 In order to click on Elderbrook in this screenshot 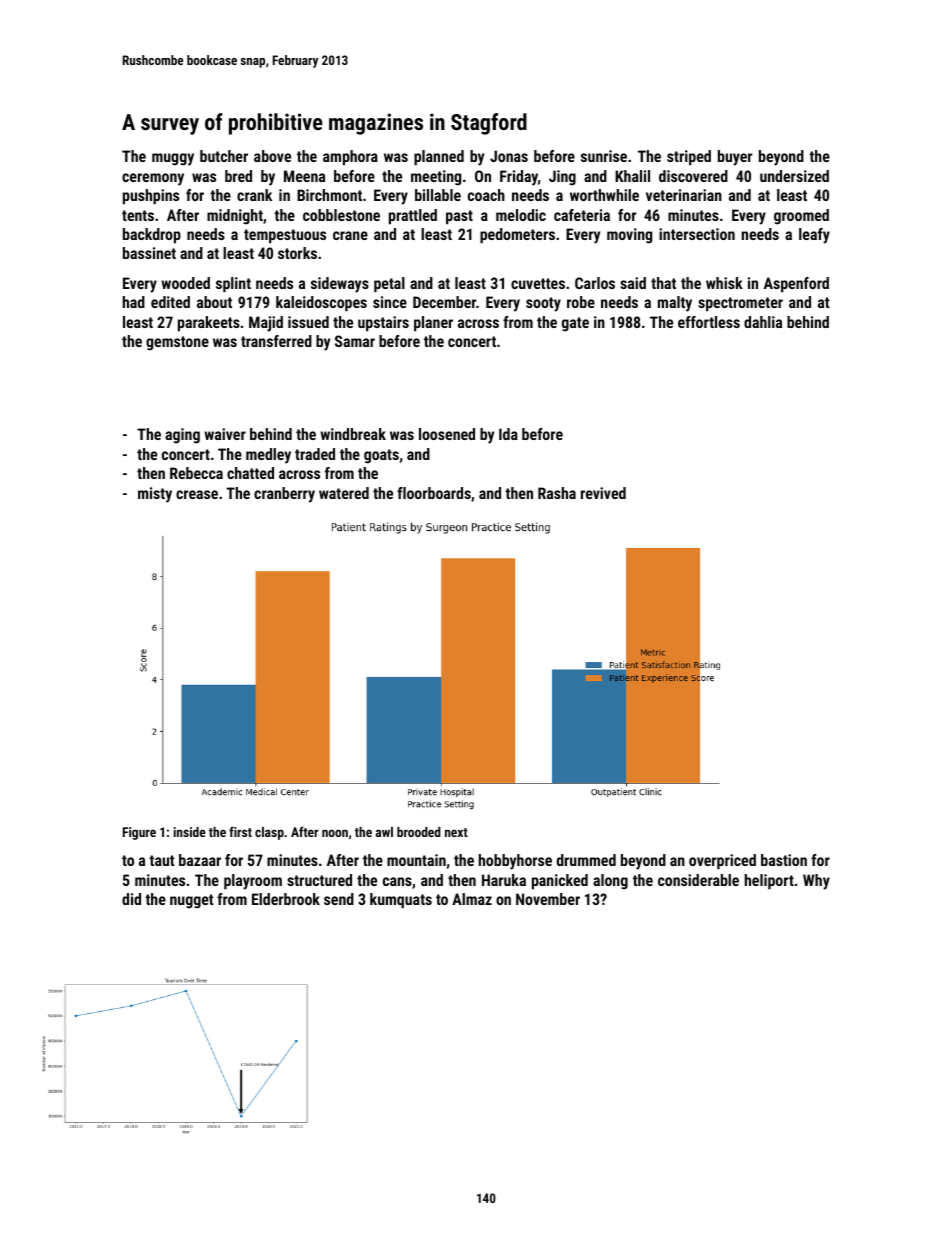, I will do `click(286, 899)`.
